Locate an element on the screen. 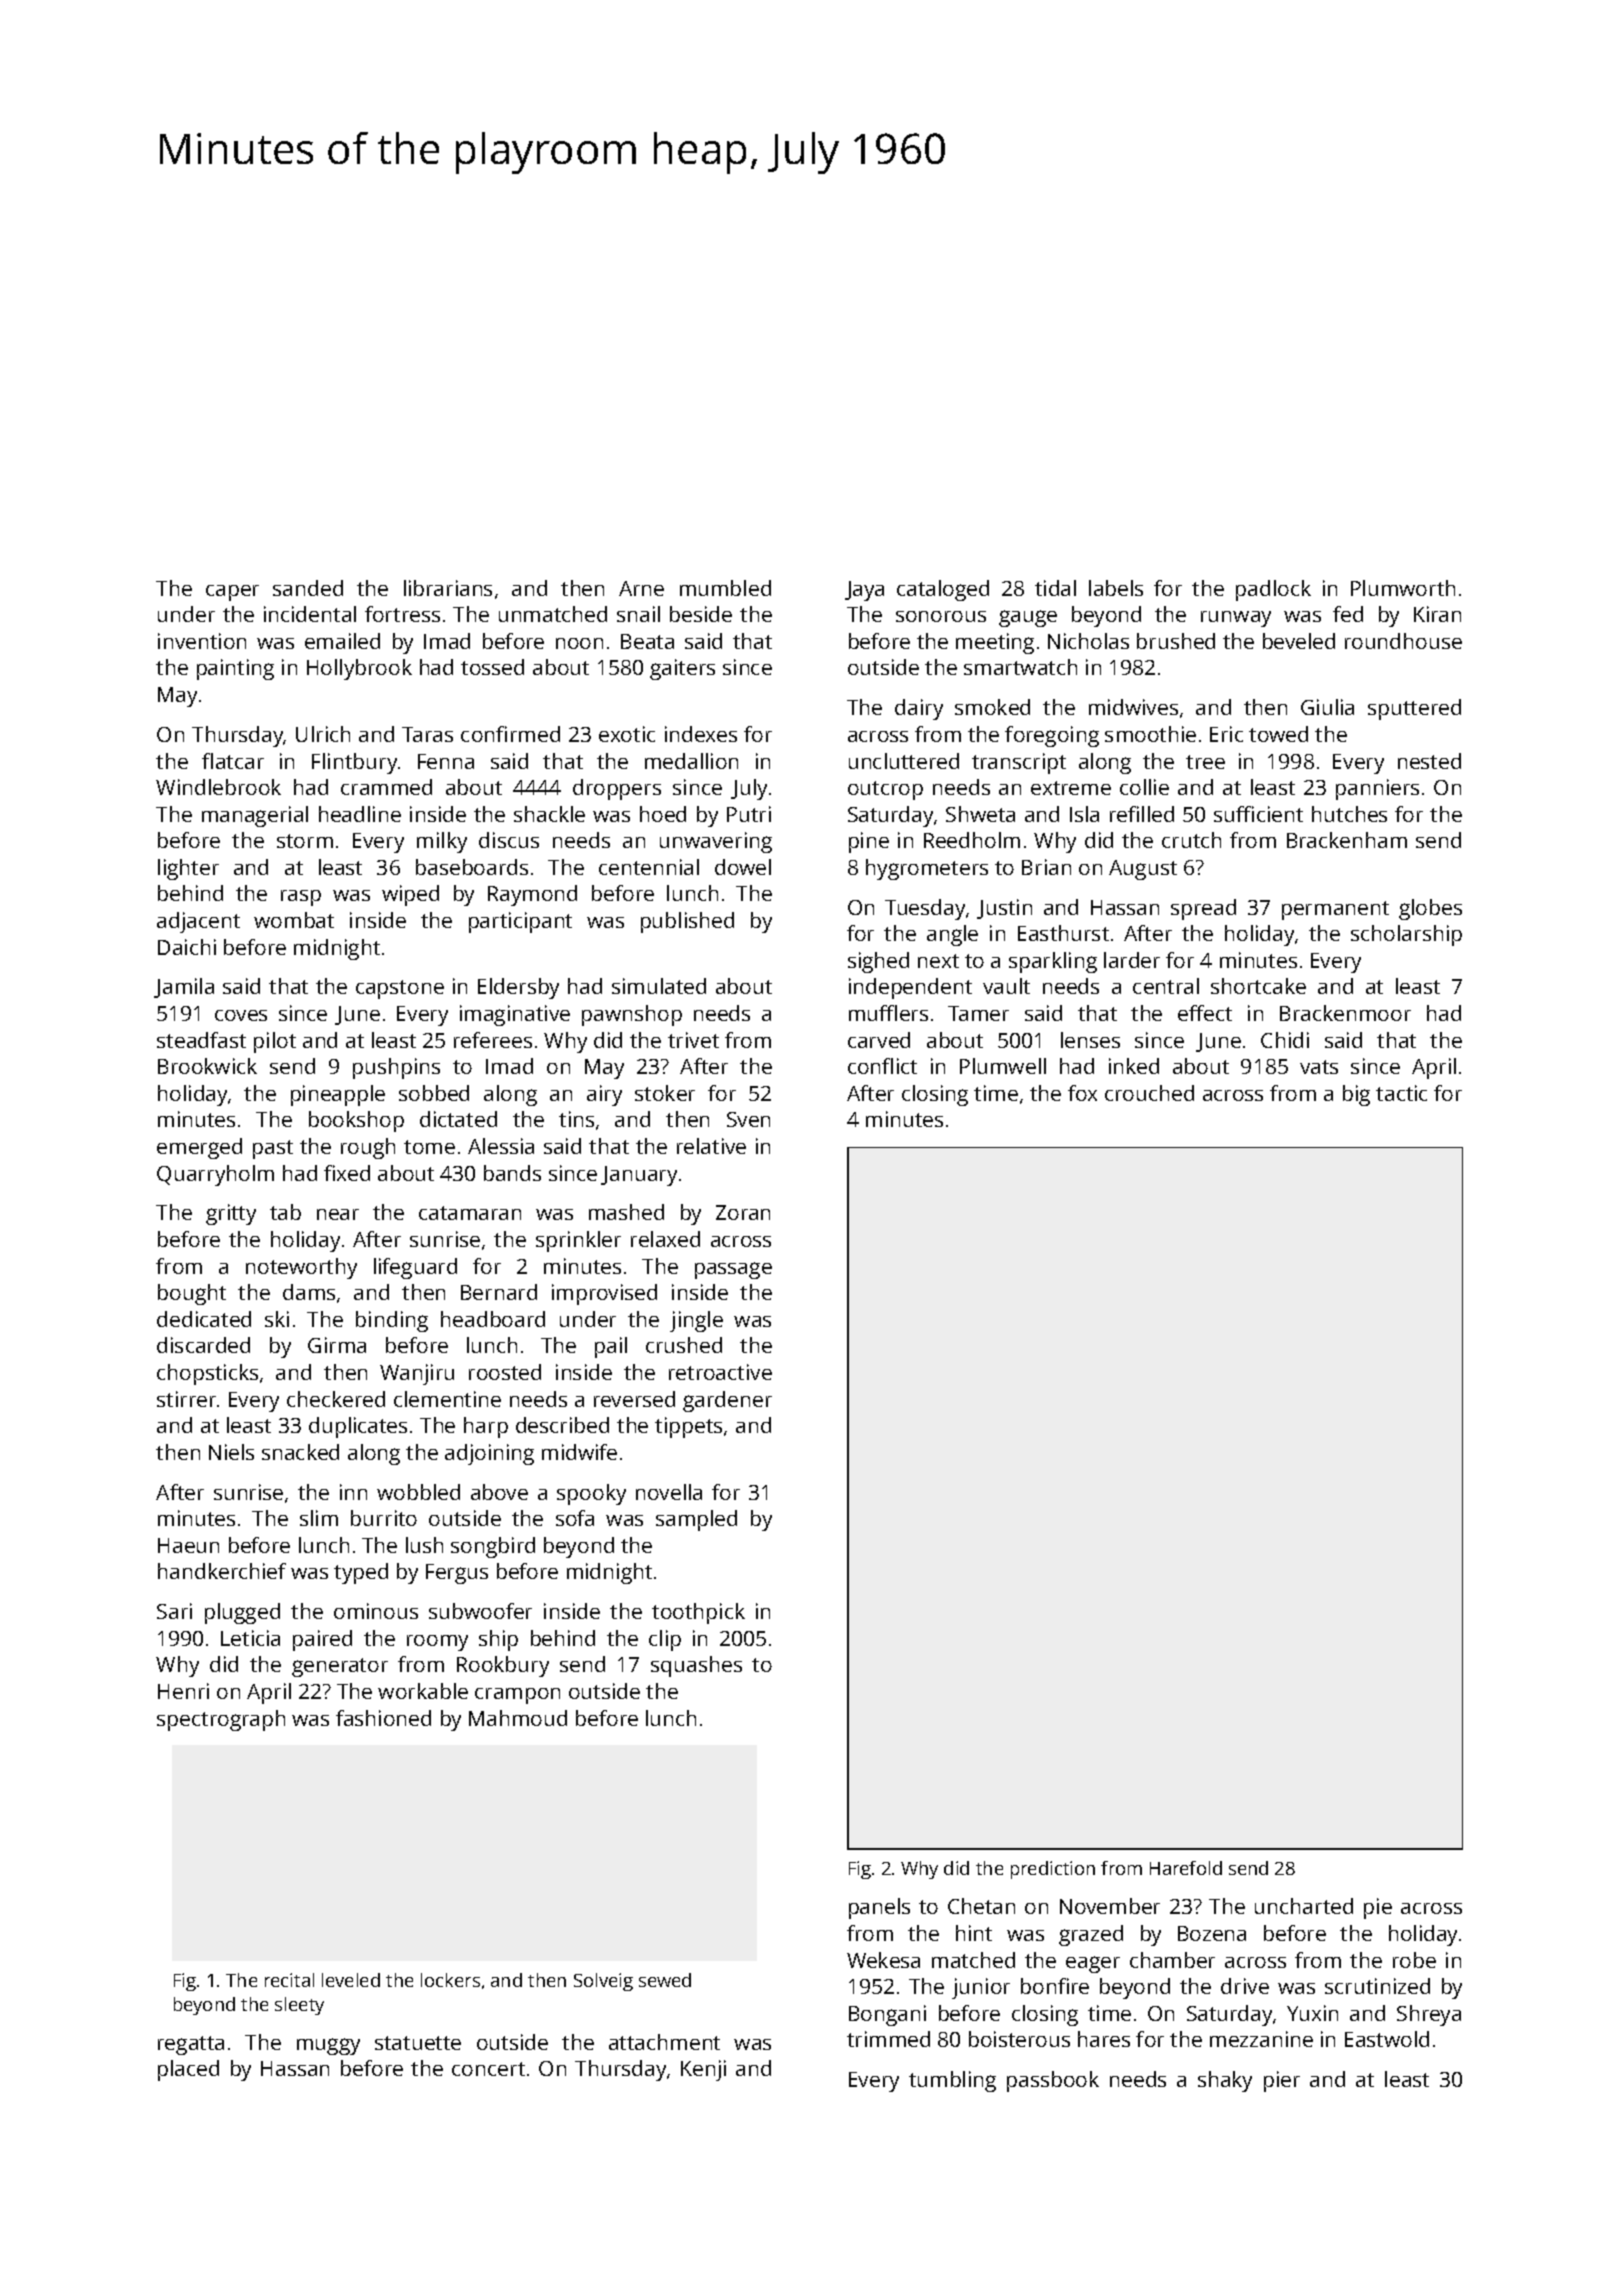 This screenshot has height=2292, width=1620. panniers is located at coordinates (1377, 789).
